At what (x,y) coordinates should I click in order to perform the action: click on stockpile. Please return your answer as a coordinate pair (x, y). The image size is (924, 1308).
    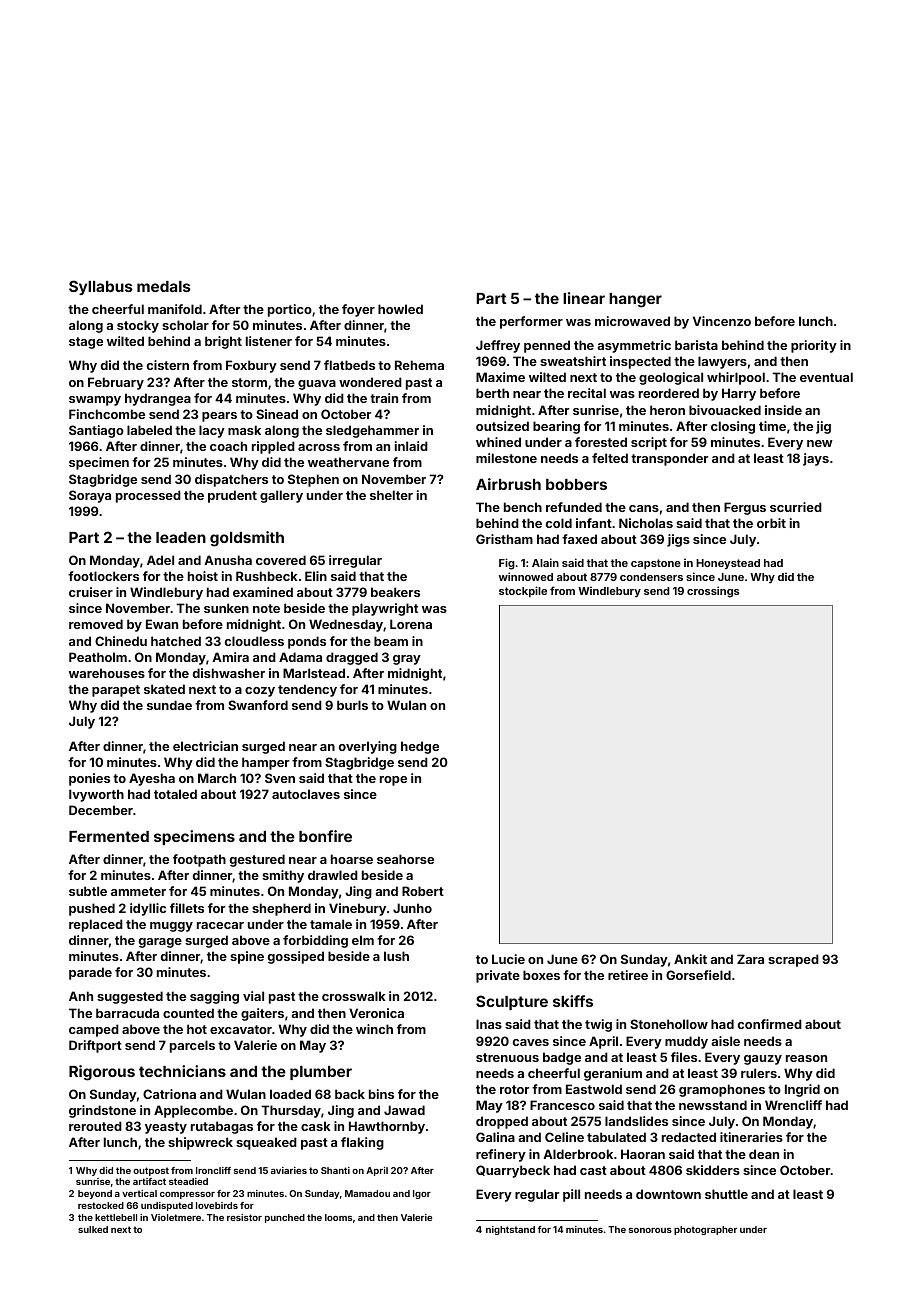
    Looking at the image, I should click on (523, 592).
